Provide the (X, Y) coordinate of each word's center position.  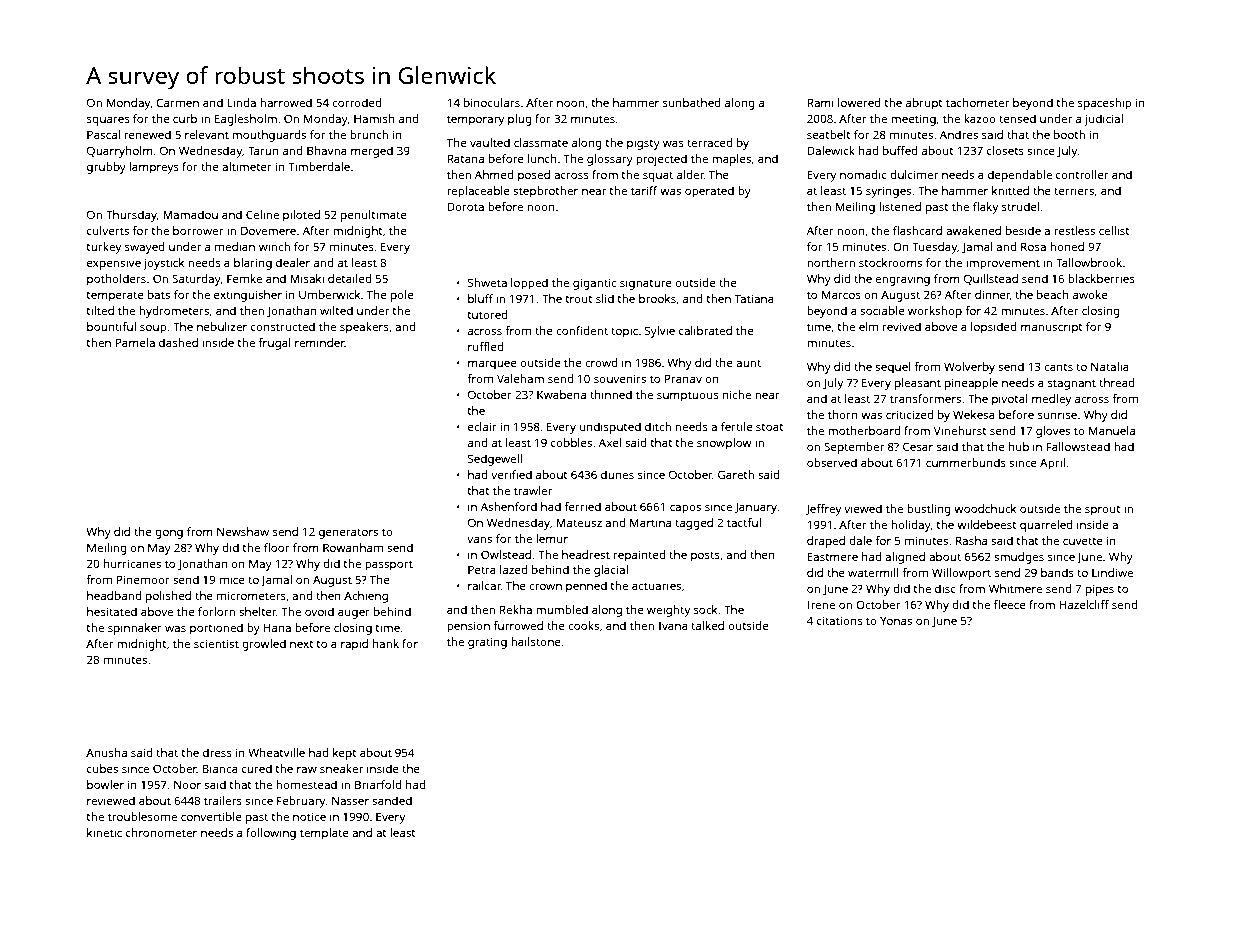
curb (185, 118)
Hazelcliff (1084, 604)
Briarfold (378, 784)
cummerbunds (966, 462)
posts (705, 556)
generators (348, 533)
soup (153, 329)
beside (1023, 230)
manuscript (1052, 328)
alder (690, 174)
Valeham (520, 378)
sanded (392, 800)
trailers (223, 800)
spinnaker (135, 629)
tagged (694, 524)
